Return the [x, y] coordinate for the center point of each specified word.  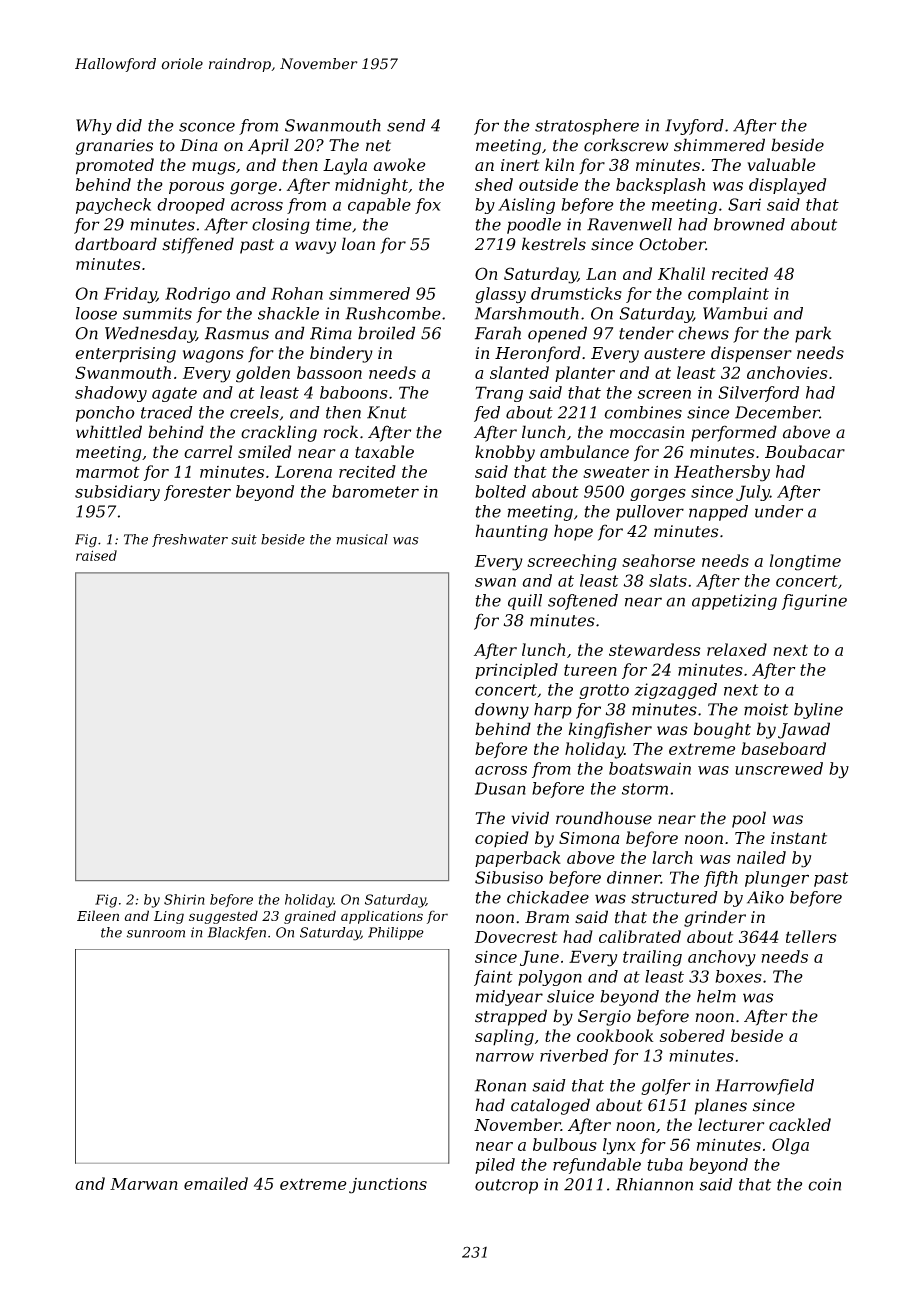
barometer [375, 491]
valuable [781, 164]
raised [96, 555]
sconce [207, 127]
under [779, 511]
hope [573, 532]
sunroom [156, 934]
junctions [388, 1186]
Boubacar [805, 451]
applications [382, 917]
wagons [213, 356]
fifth [721, 879]
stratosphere [587, 127]
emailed [216, 1183]
